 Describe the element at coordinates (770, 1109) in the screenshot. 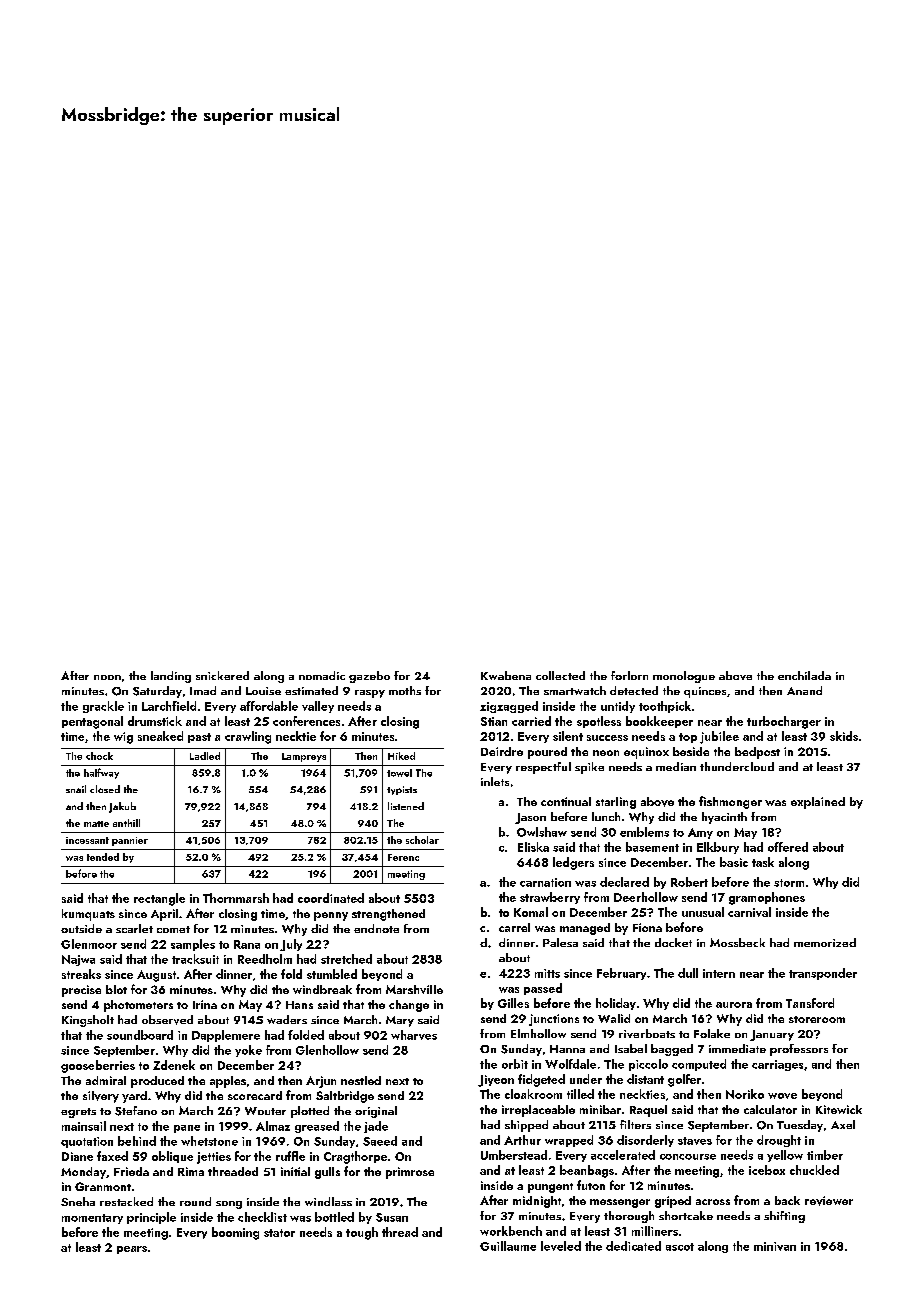

I see `calculator` at that location.
